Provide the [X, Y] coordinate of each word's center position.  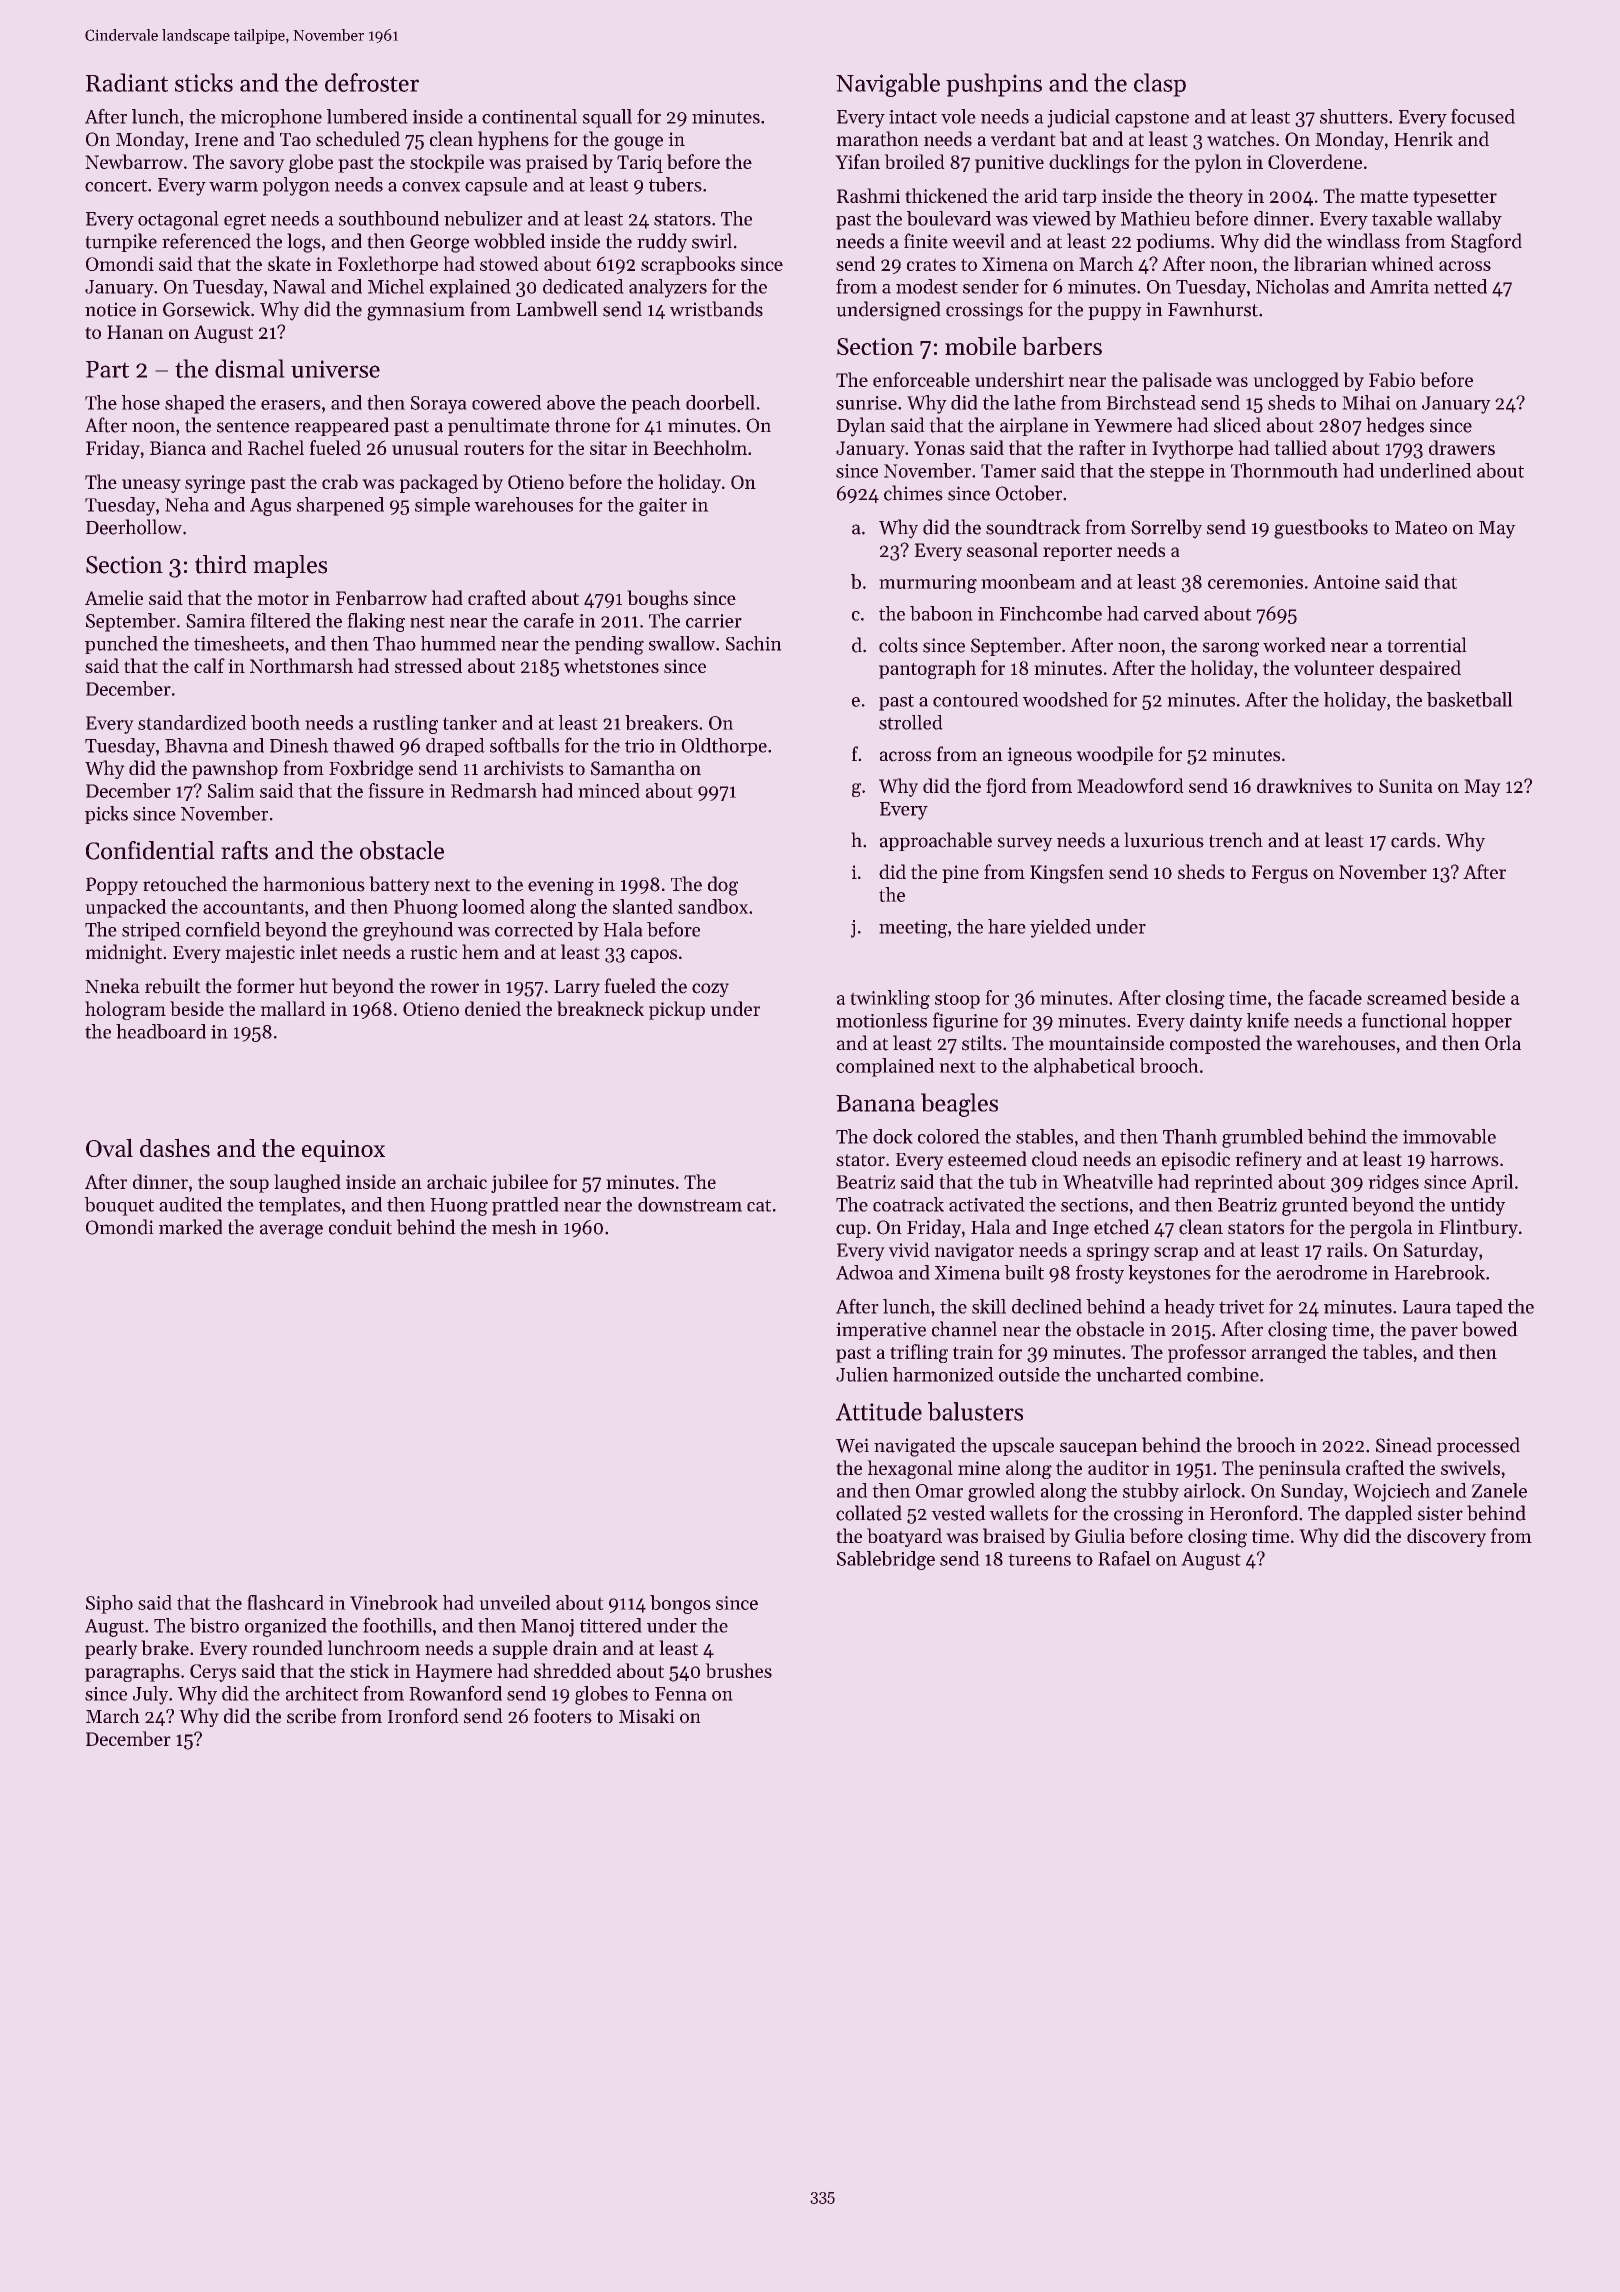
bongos [680, 1604]
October [1029, 493]
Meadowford [1130, 785]
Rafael [1124, 1558]
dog [723, 886]
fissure [396, 790]
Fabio [1392, 379]
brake [165, 1648]
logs [304, 243]
